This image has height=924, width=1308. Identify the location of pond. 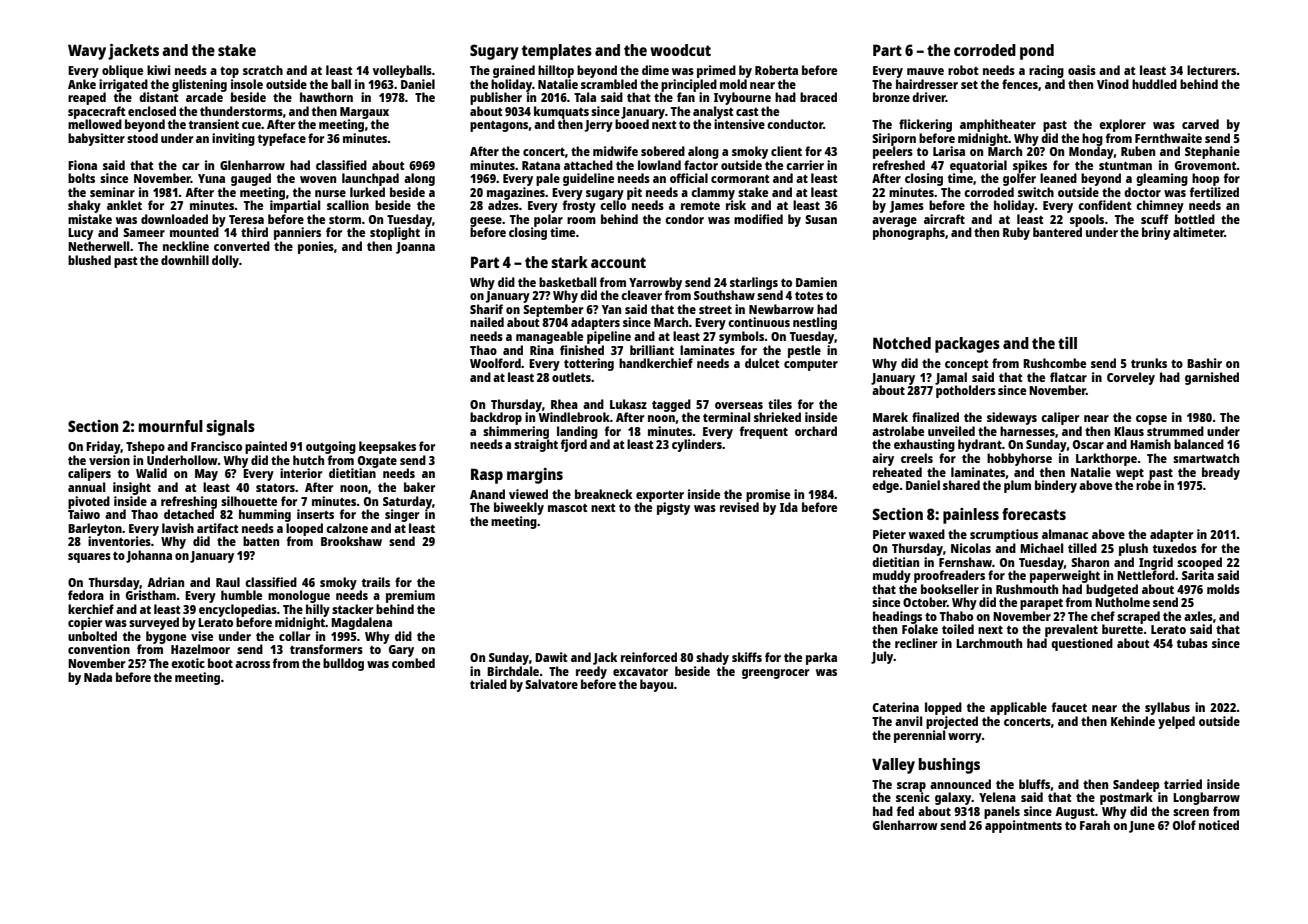
(1037, 52).
